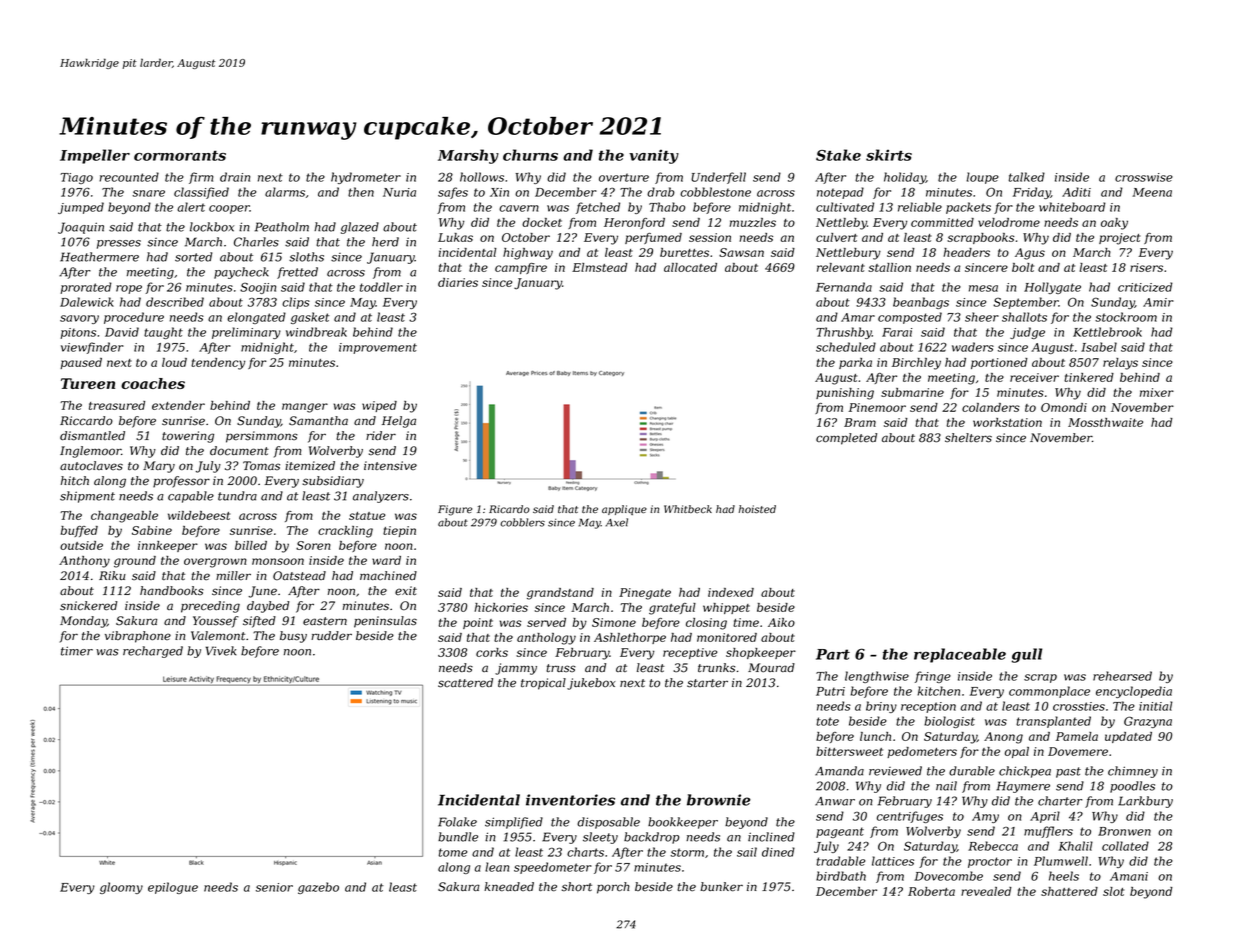 The image size is (1233, 952). What do you see at coordinates (624, 510) in the screenshot?
I see `applique` at bounding box center [624, 510].
